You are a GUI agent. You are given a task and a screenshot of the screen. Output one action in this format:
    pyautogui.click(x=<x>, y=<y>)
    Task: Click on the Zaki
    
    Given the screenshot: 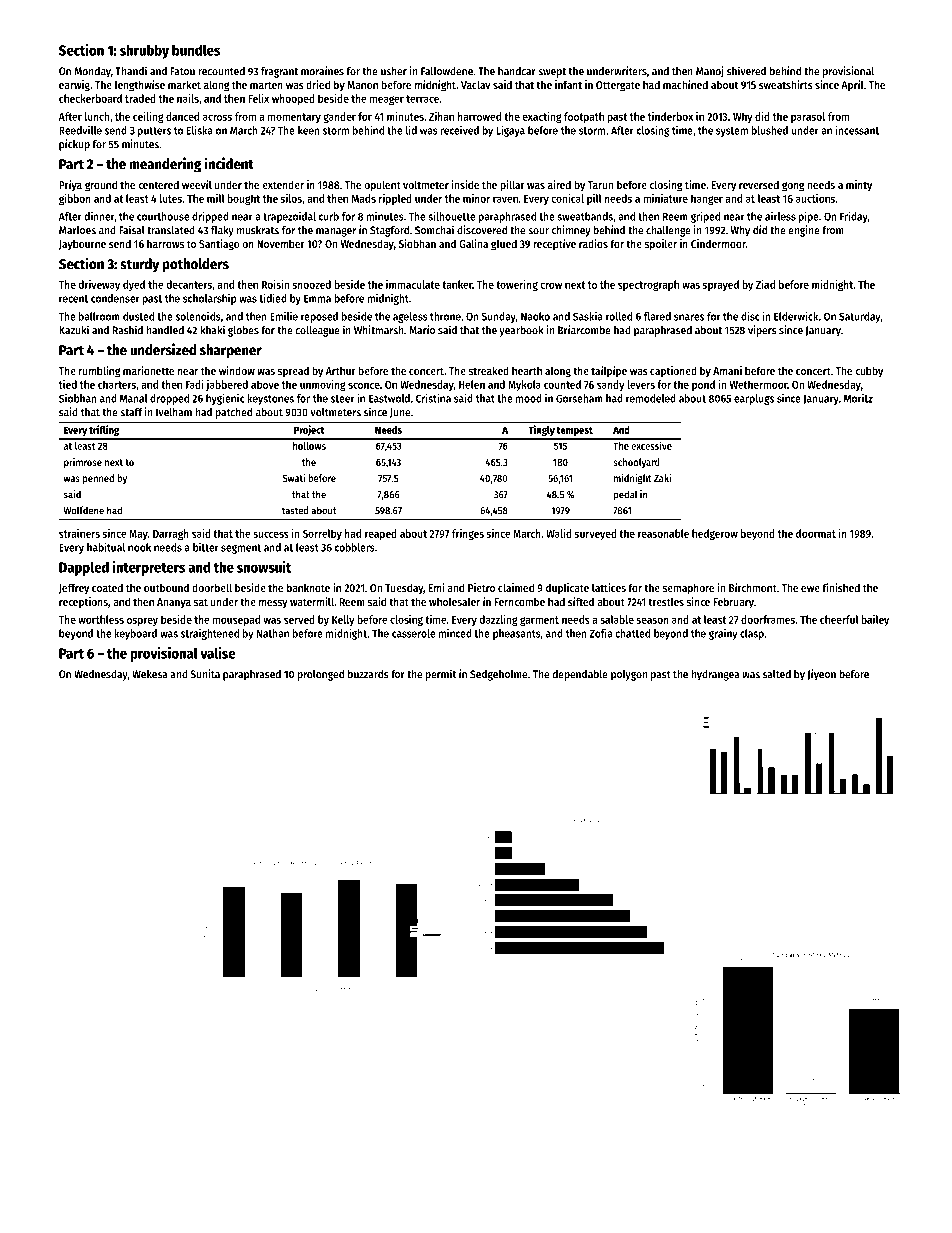 What is the action you would take?
    pyautogui.click(x=662, y=478)
